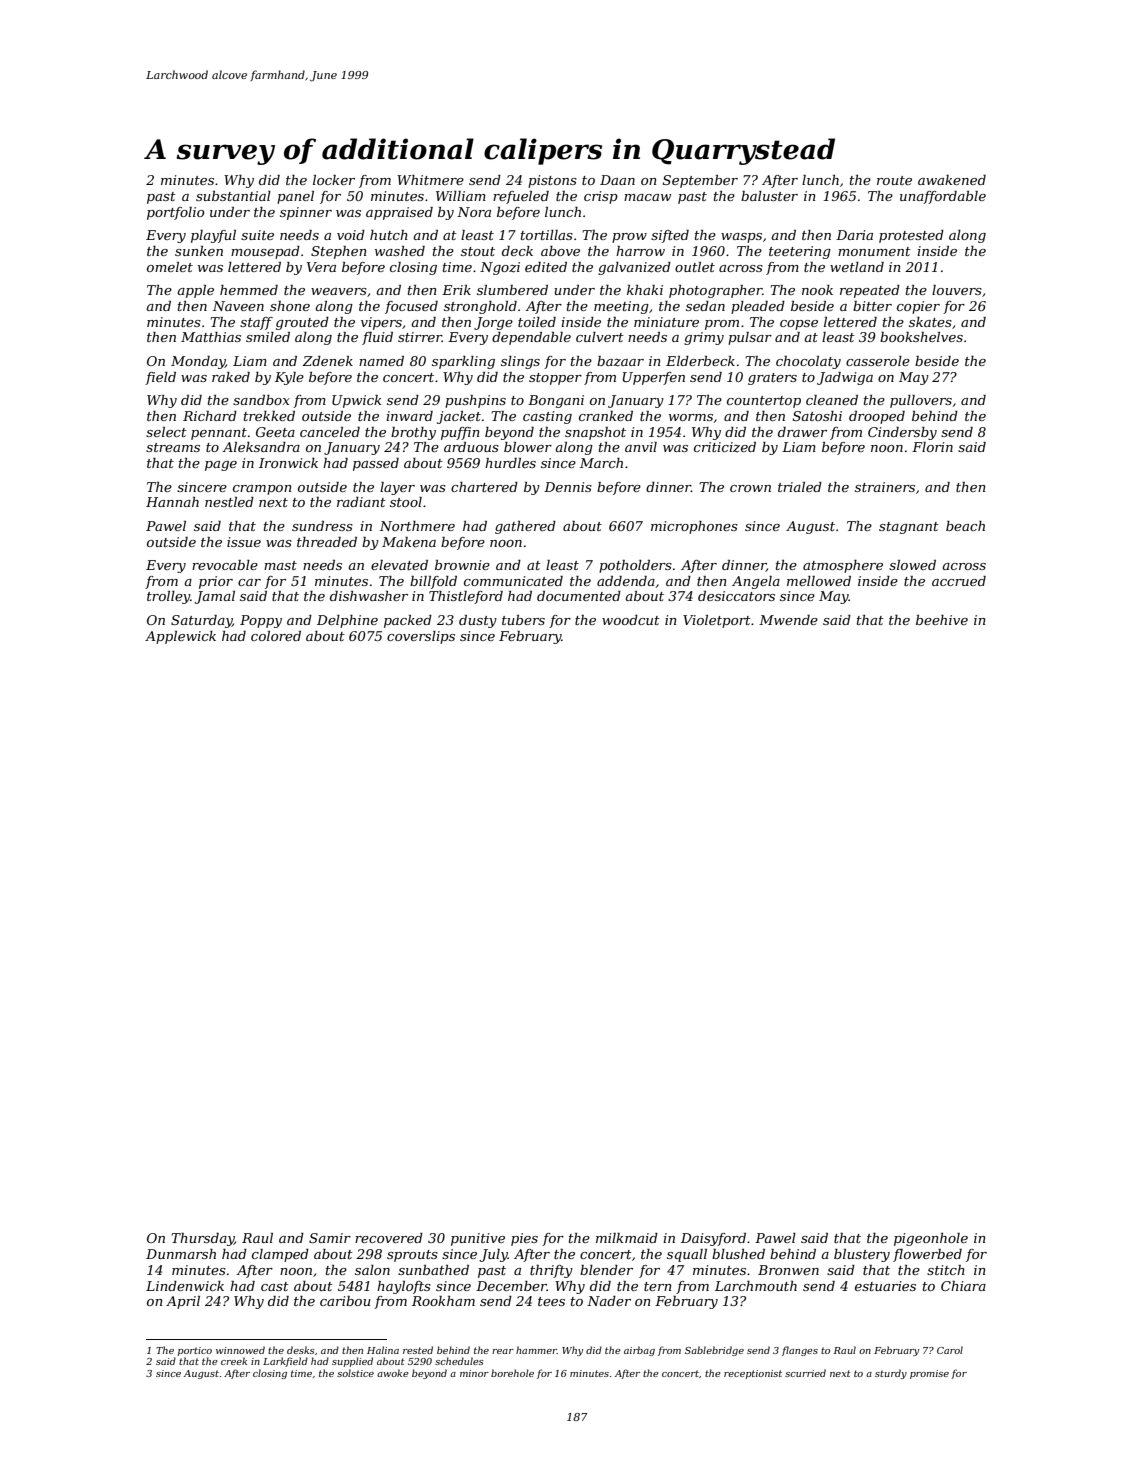 Image resolution: width=1133 pixels, height=1466 pixels. What do you see at coordinates (788, 620) in the image?
I see `Mwende` at bounding box center [788, 620].
